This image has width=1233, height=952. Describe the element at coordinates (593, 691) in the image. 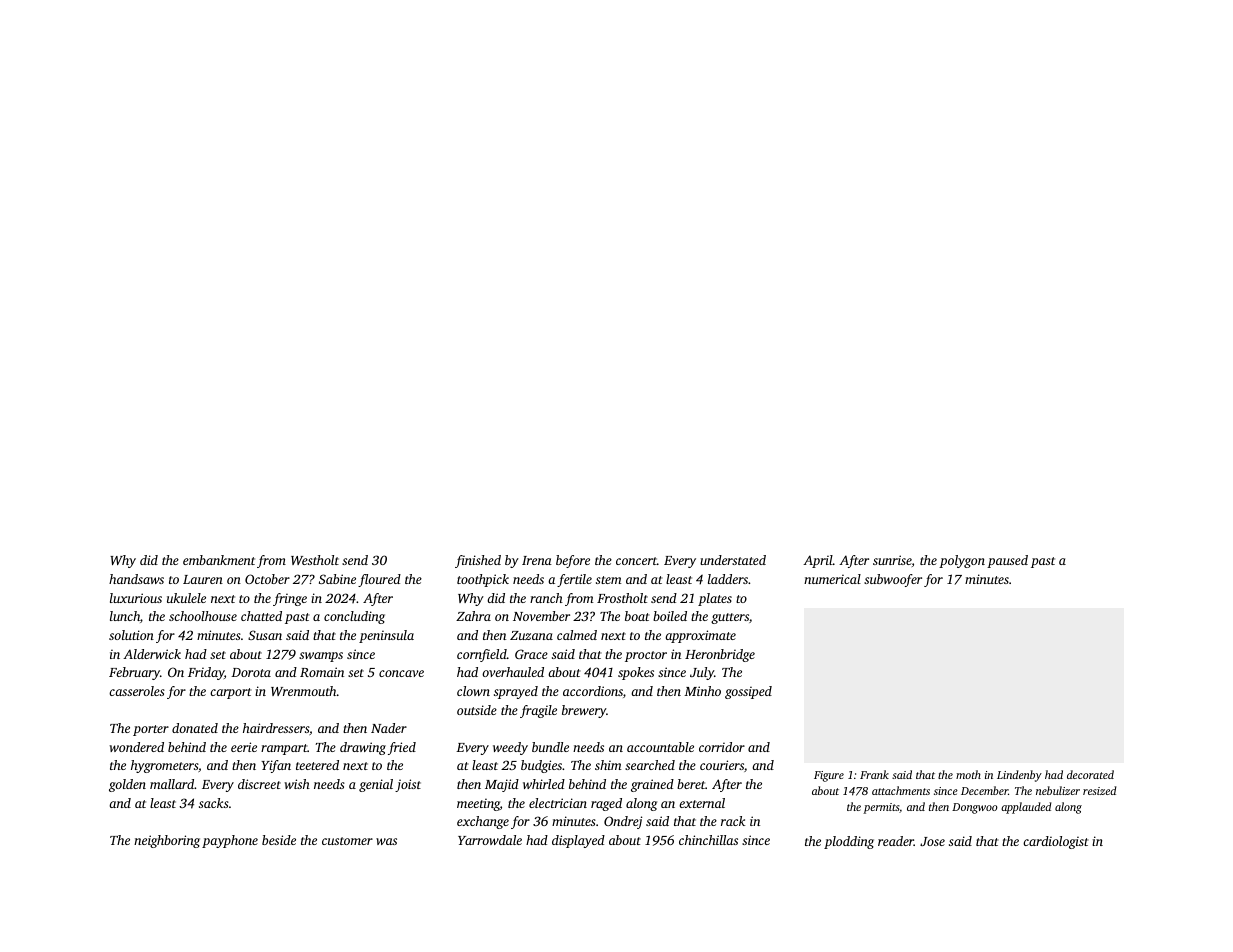

I see `accordions` at that location.
